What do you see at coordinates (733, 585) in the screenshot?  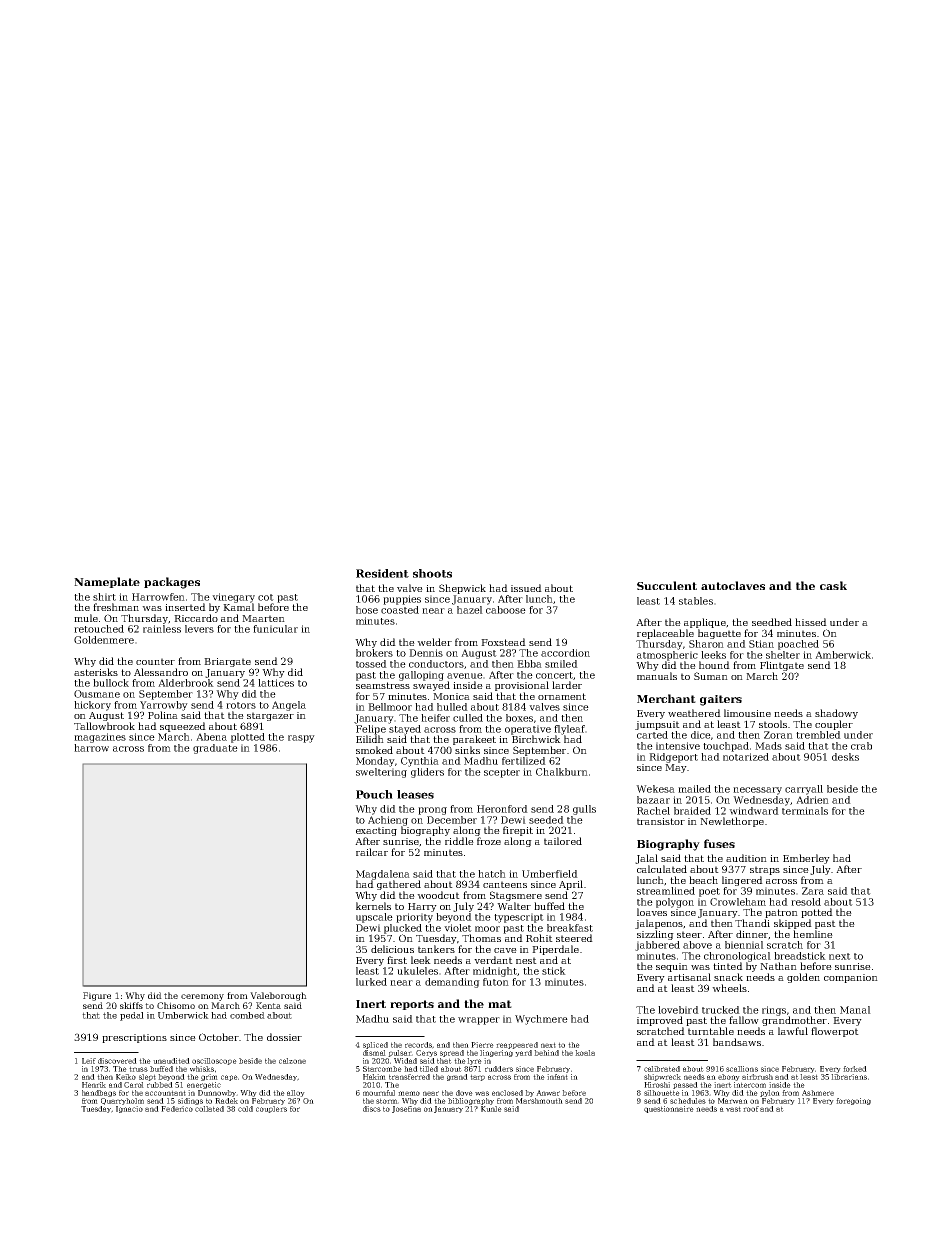 I see `autoclaves` at bounding box center [733, 585].
